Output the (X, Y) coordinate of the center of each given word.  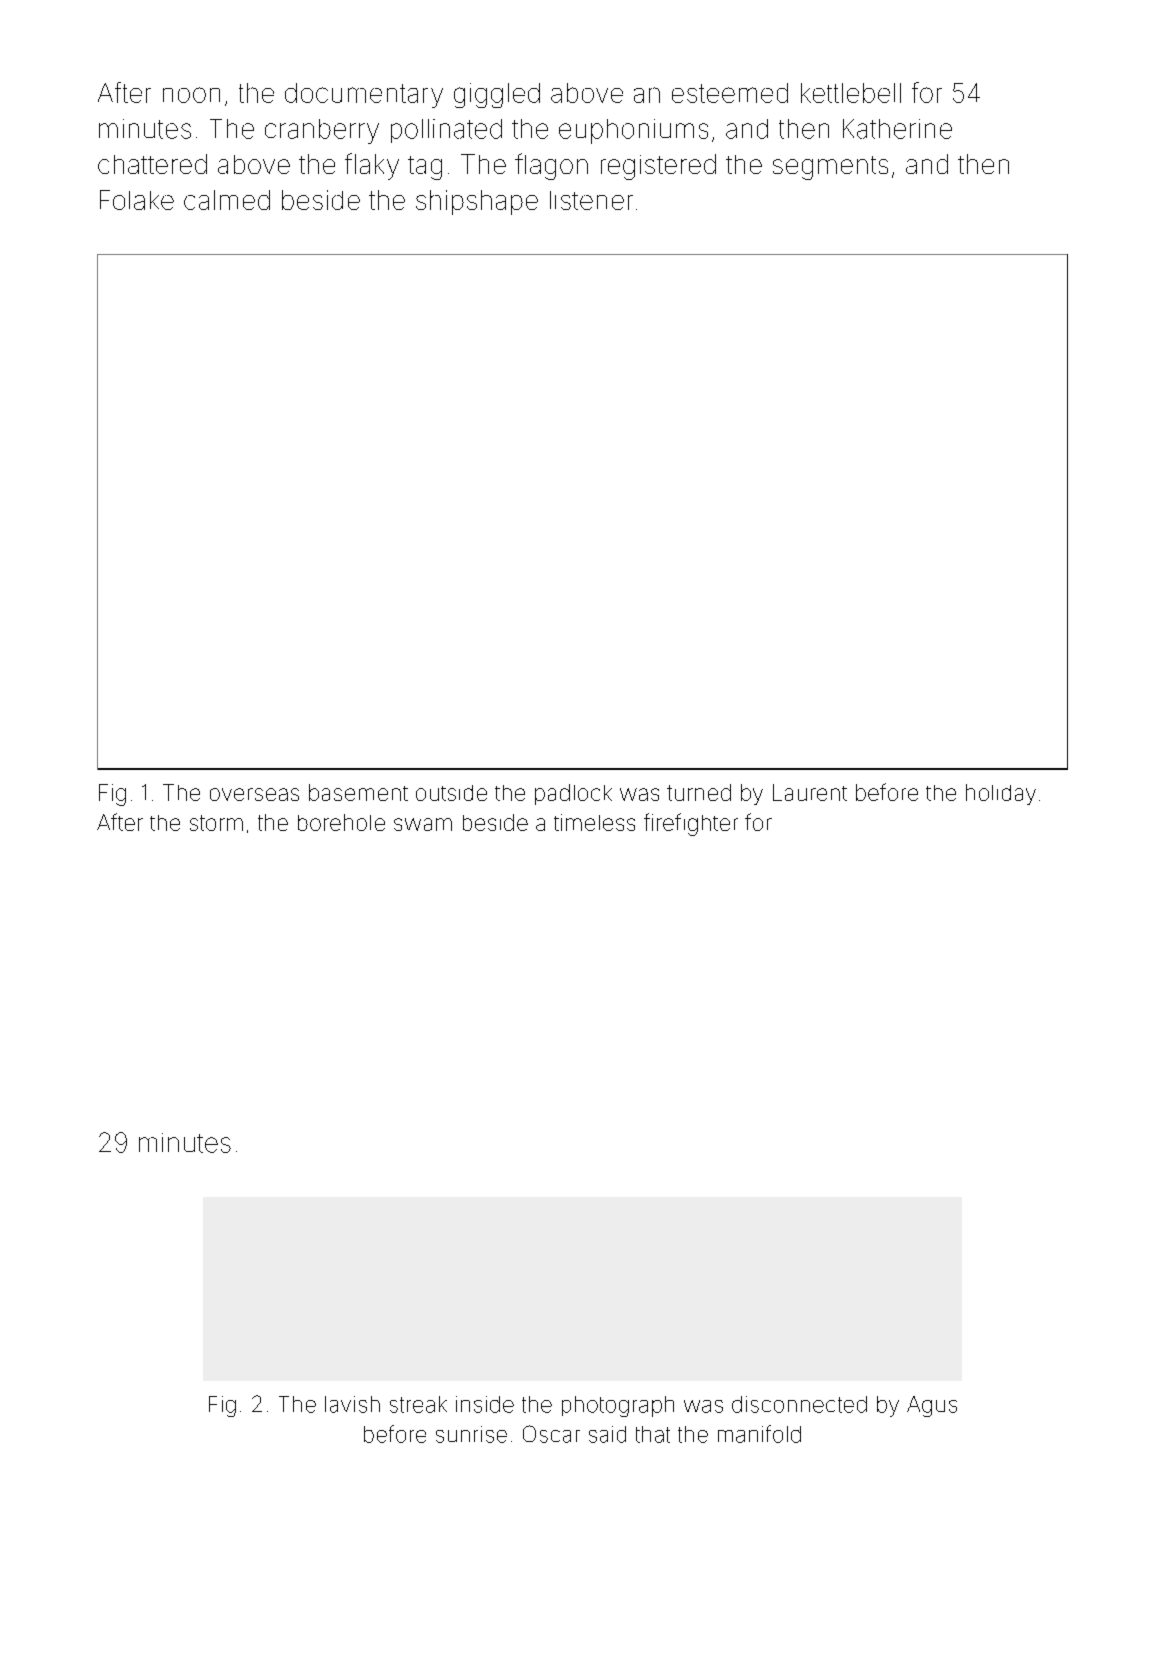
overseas (254, 794)
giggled (497, 95)
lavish (352, 1404)
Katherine (897, 129)
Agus (932, 1406)
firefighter (691, 824)
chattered (152, 164)
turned (699, 792)
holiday (1001, 794)
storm (216, 823)
